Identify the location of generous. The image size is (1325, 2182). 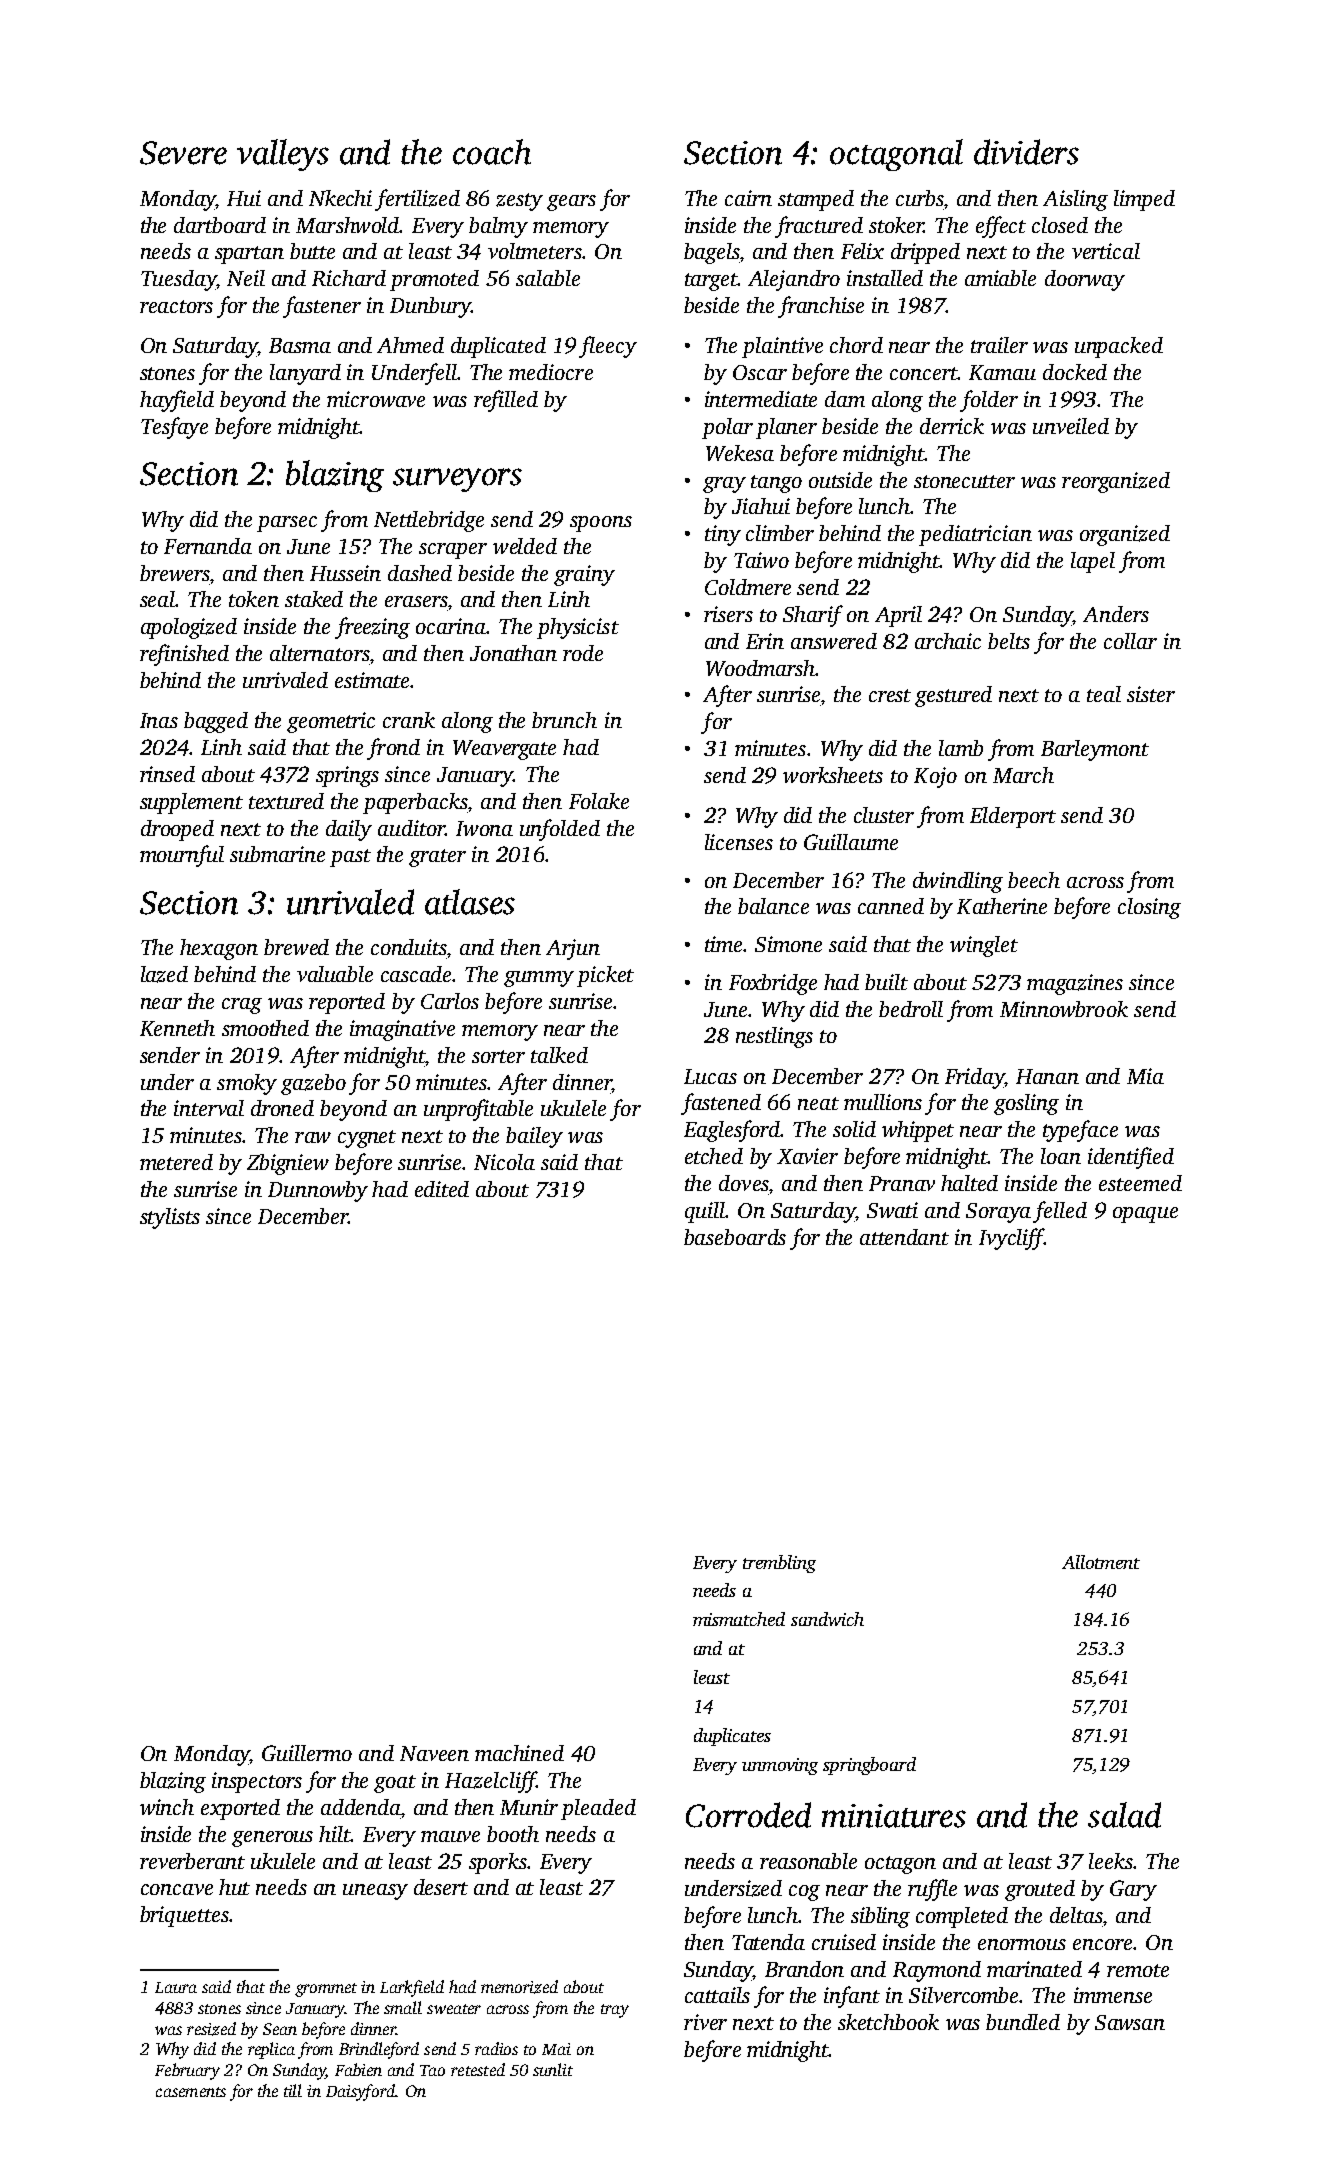
(272, 1839).
